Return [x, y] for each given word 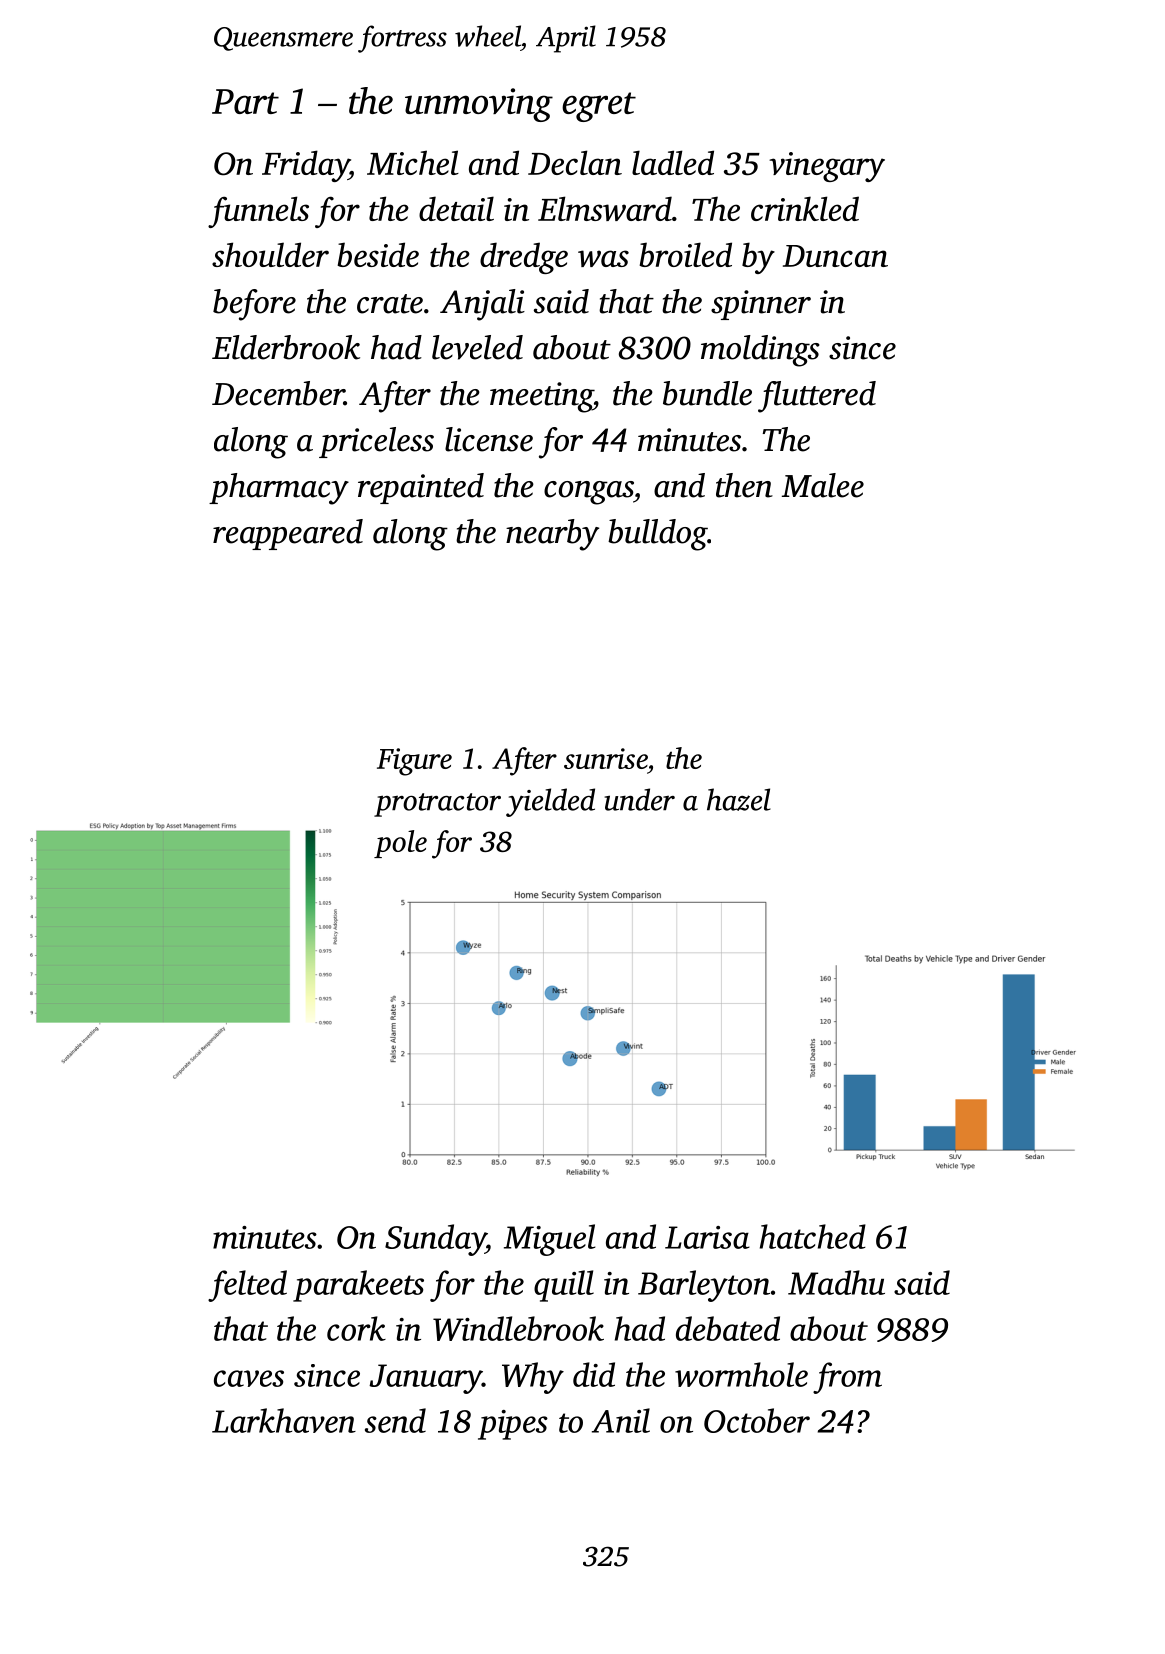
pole [400, 844]
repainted [421, 488]
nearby [552, 535]
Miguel [549, 1240]
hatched [813, 1236]
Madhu [836, 1282]
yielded [550, 802]
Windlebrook [518, 1328]
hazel [739, 799]
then [744, 485]
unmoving [479, 105]
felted [247, 1286]
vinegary [827, 167]
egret [599, 107]
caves [249, 1378]
